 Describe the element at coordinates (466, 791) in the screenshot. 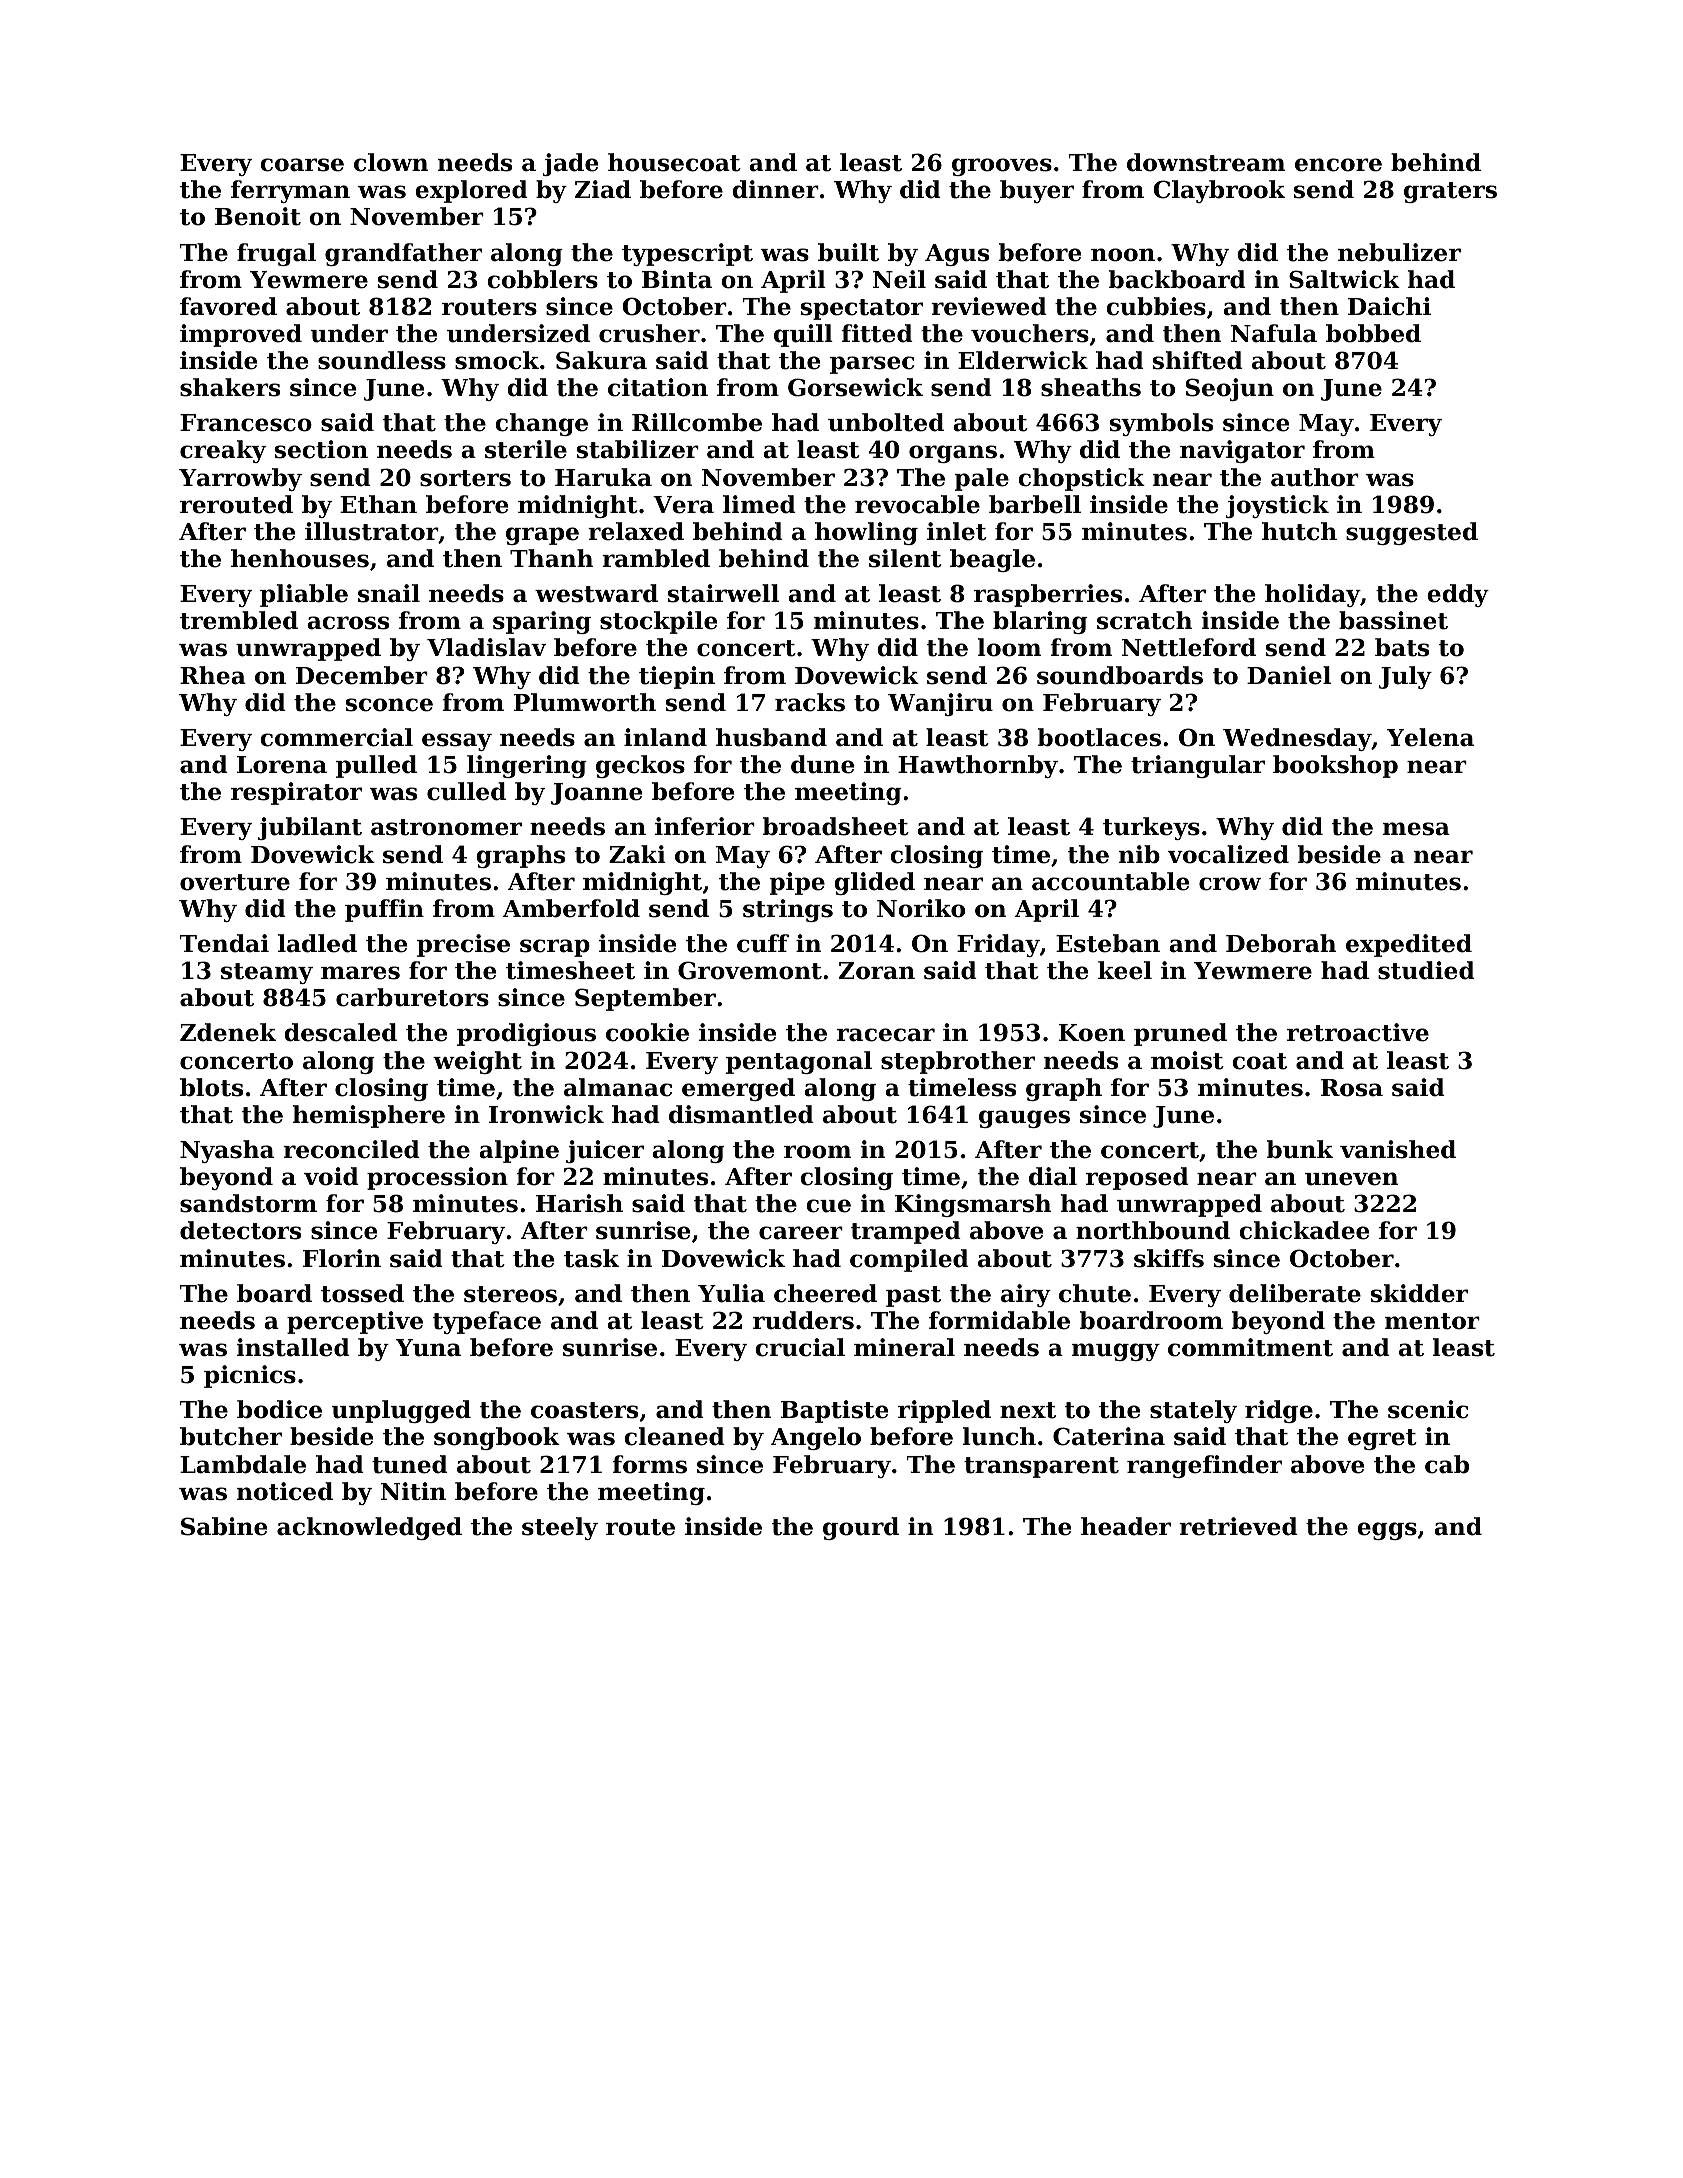

I see `culled` at that location.
